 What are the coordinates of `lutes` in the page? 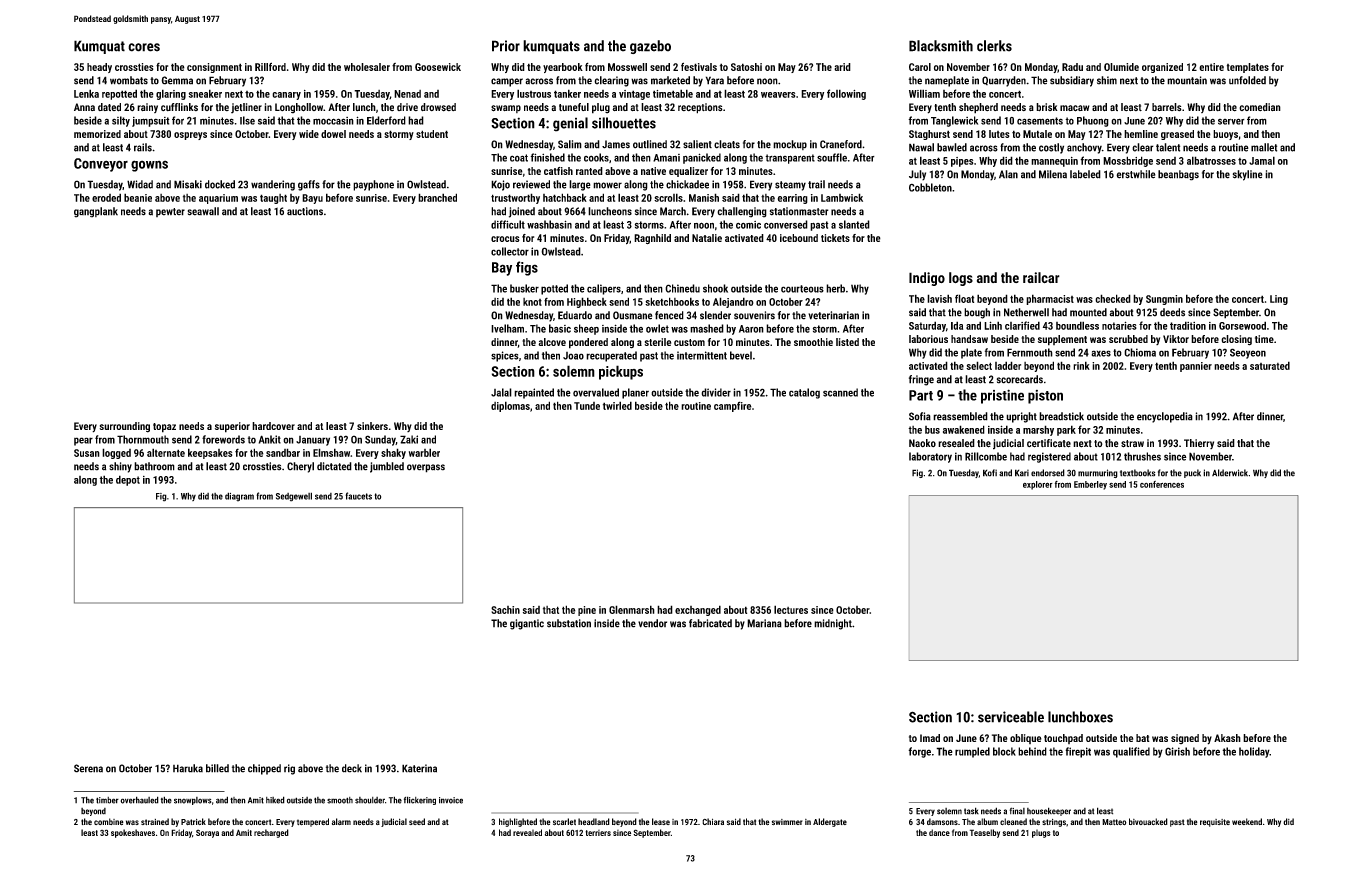 It's located at (999, 134).
